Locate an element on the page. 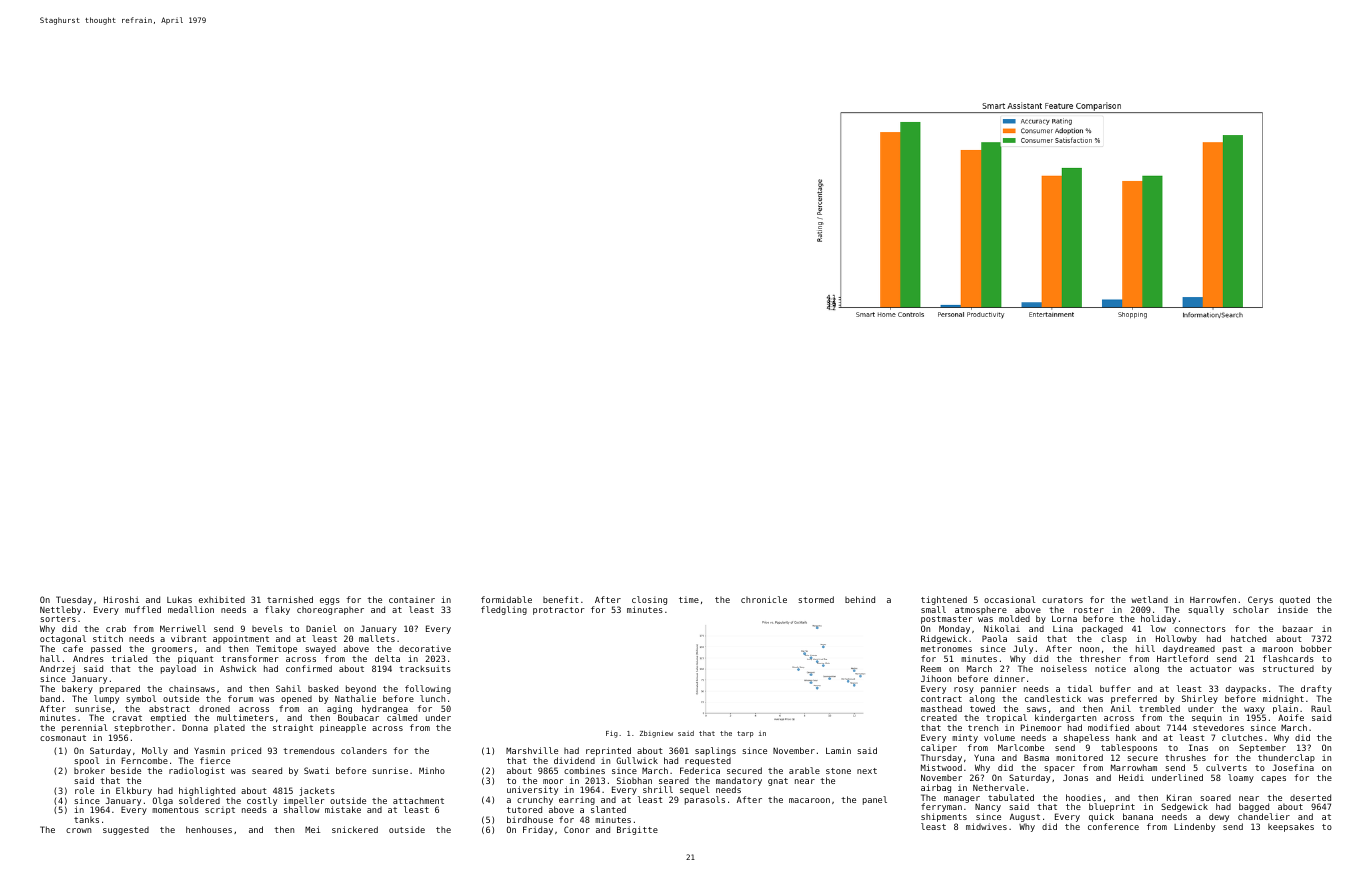  combines is located at coordinates (584, 770).
